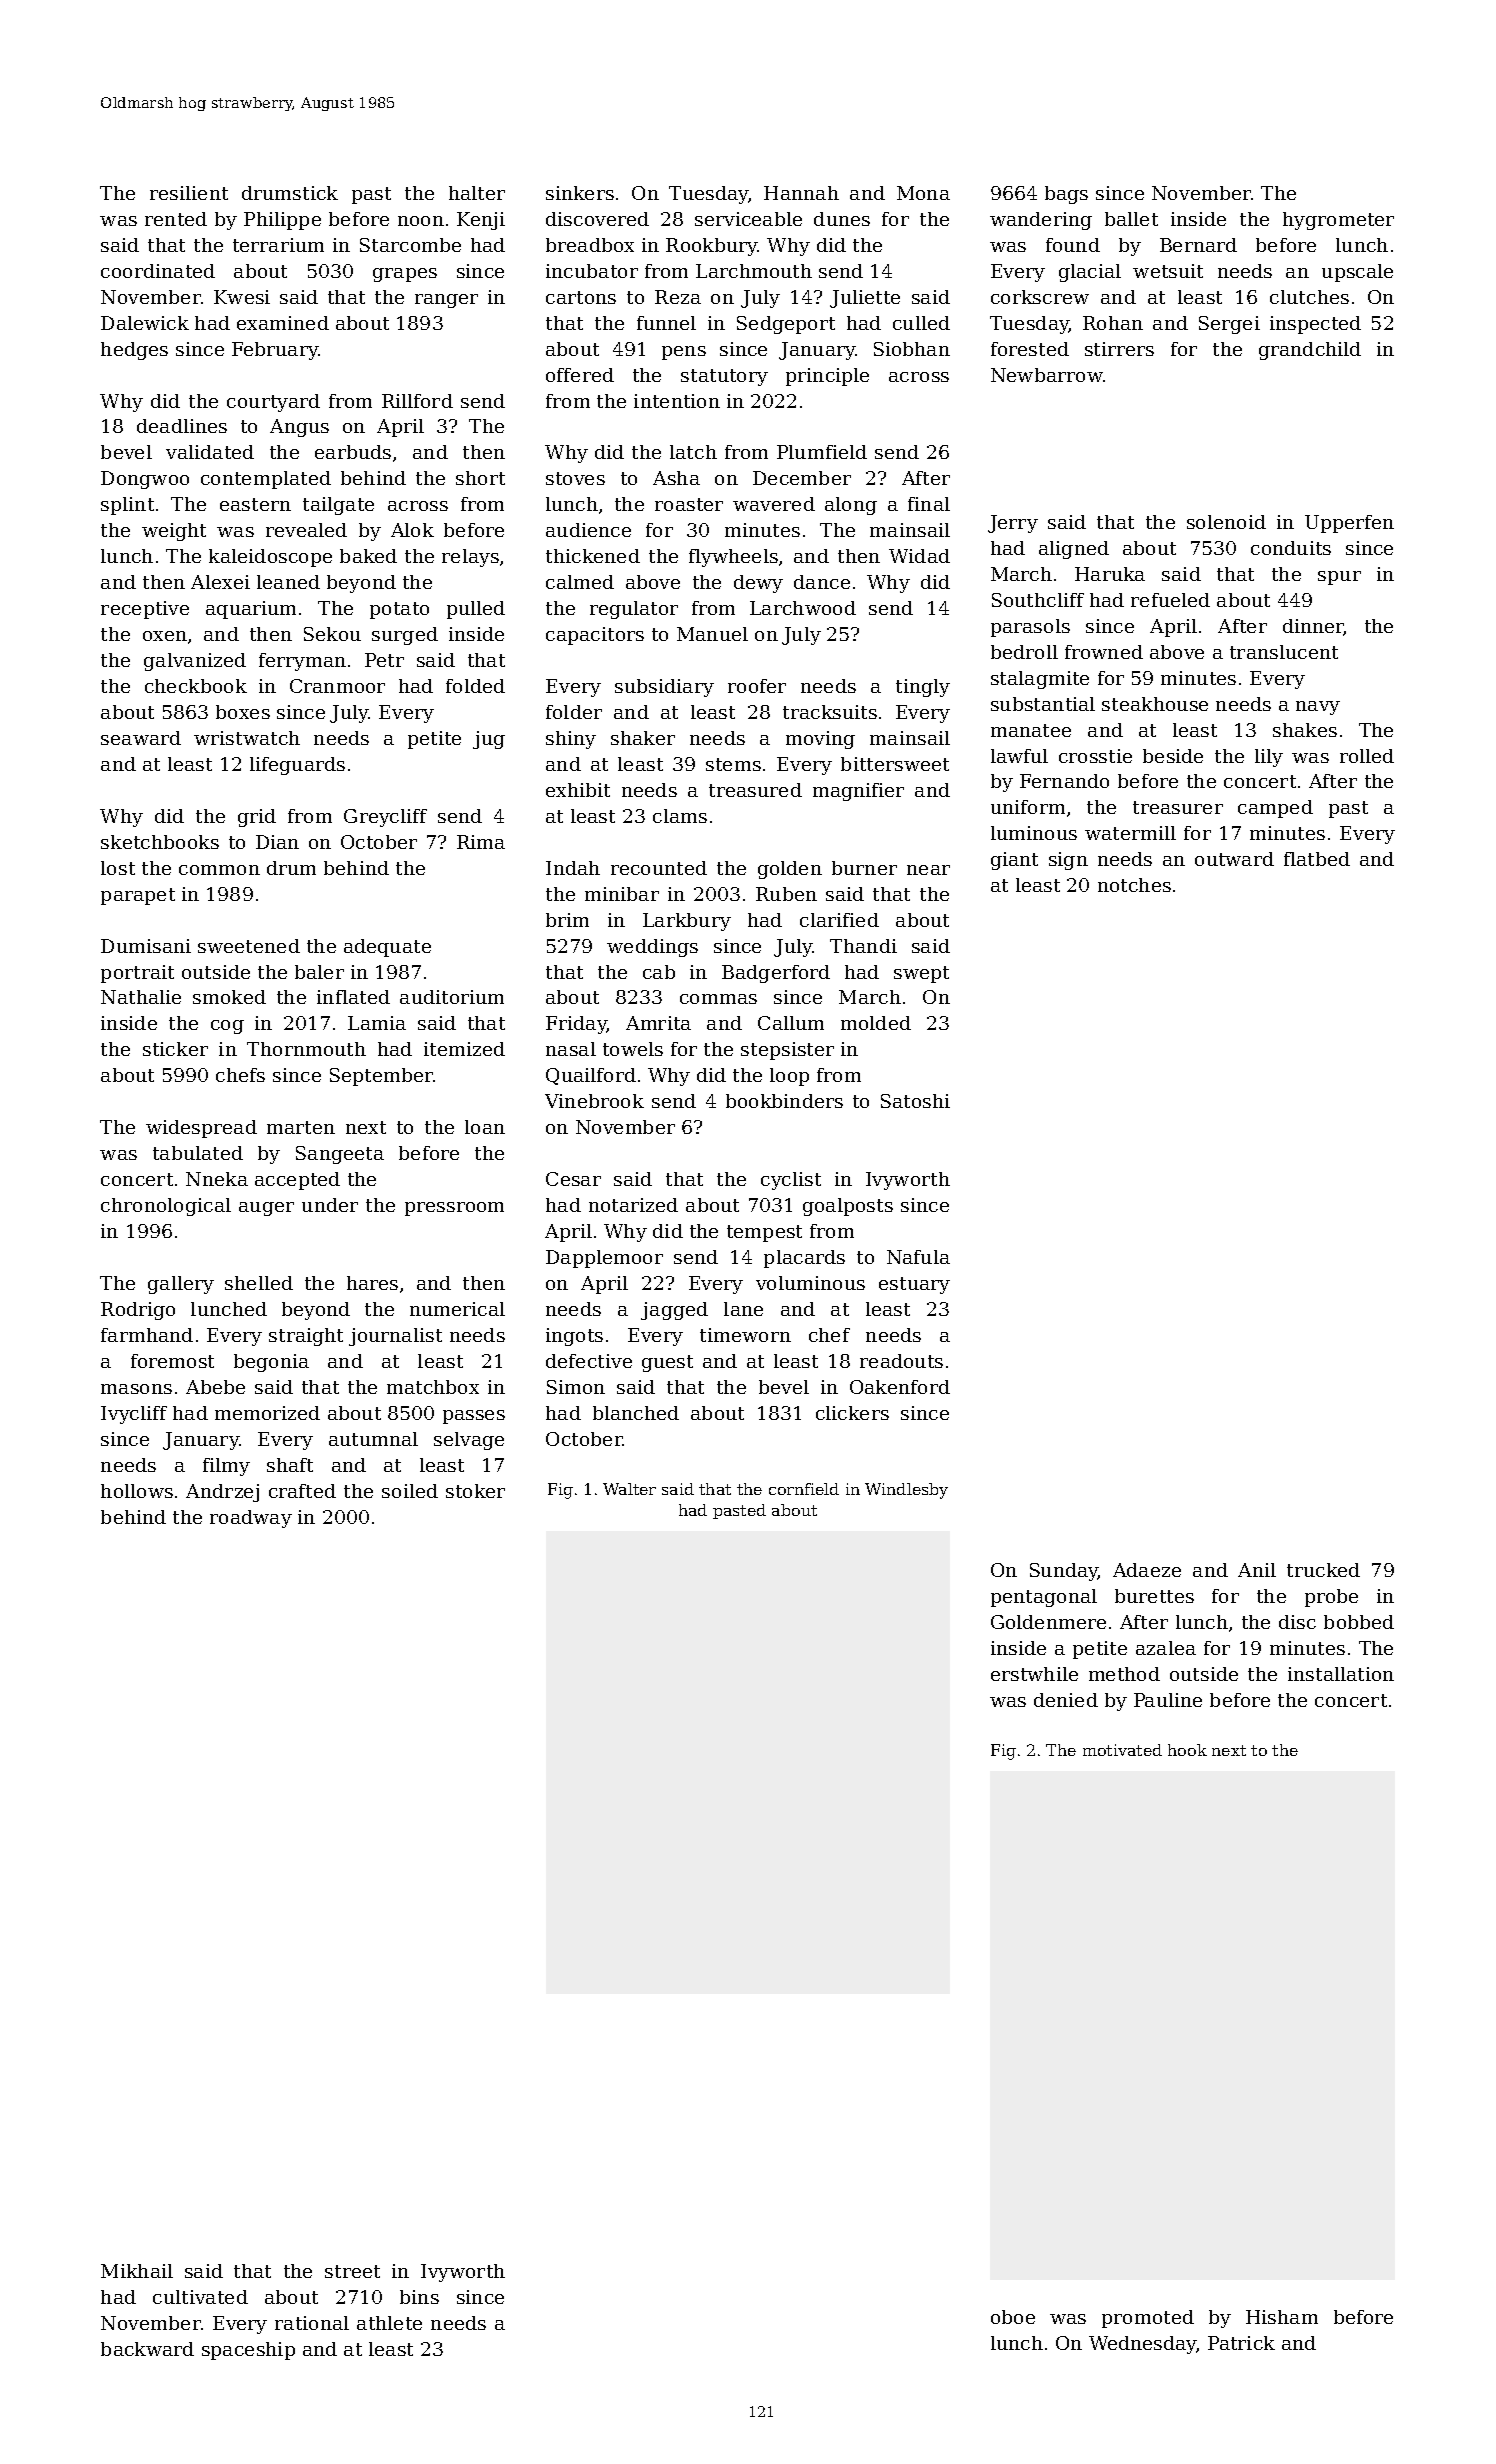  I want to click on oboe, so click(1013, 2317).
